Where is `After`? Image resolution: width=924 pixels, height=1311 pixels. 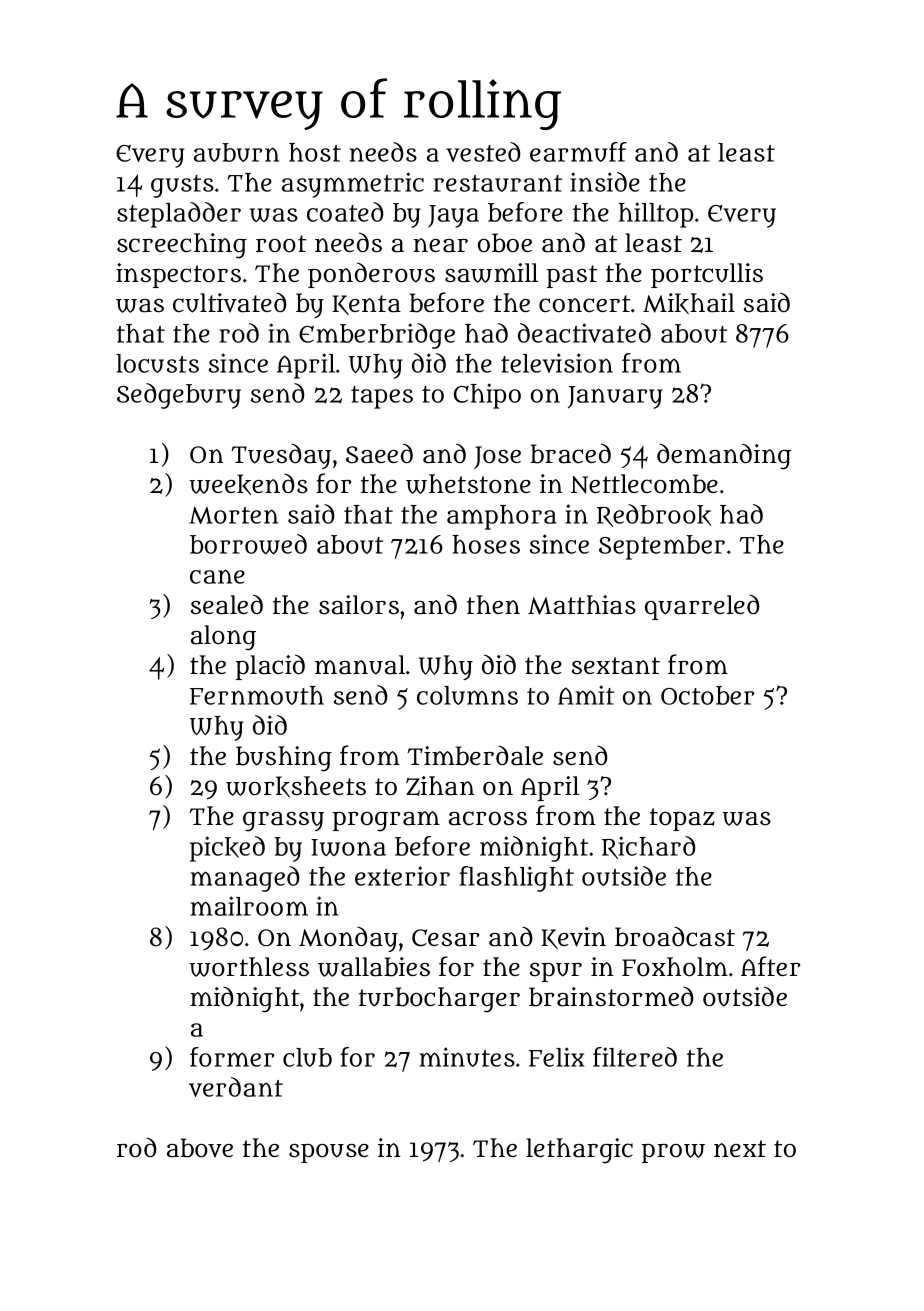
After is located at coordinates (770, 966).
